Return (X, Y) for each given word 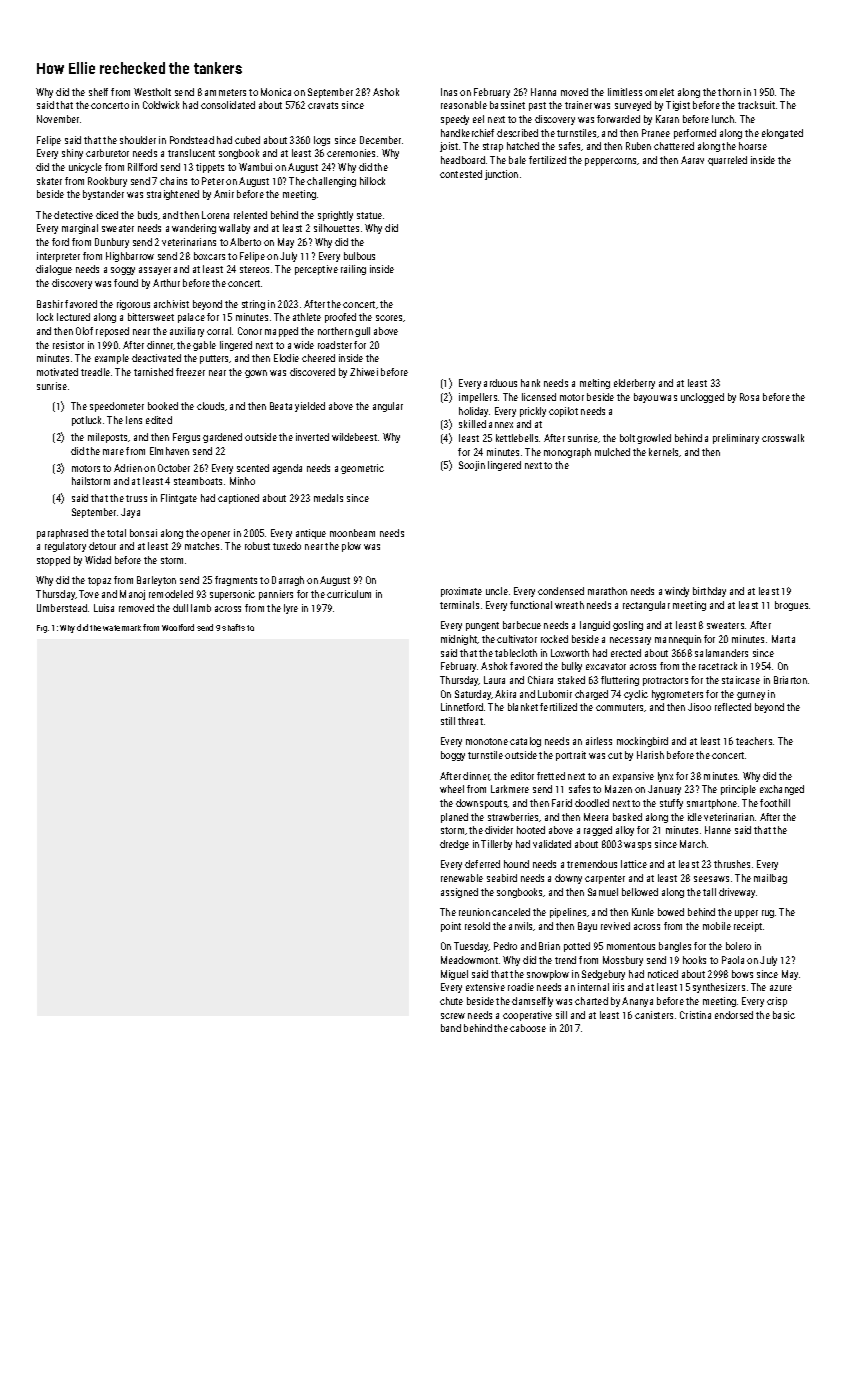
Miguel (454, 975)
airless (599, 741)
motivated (57, 372)
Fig (42, 629)
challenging (331, 182)
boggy (453, 756)
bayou (646, 398)
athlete (307, 317)
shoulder (138, 140)
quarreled (727, 161)
